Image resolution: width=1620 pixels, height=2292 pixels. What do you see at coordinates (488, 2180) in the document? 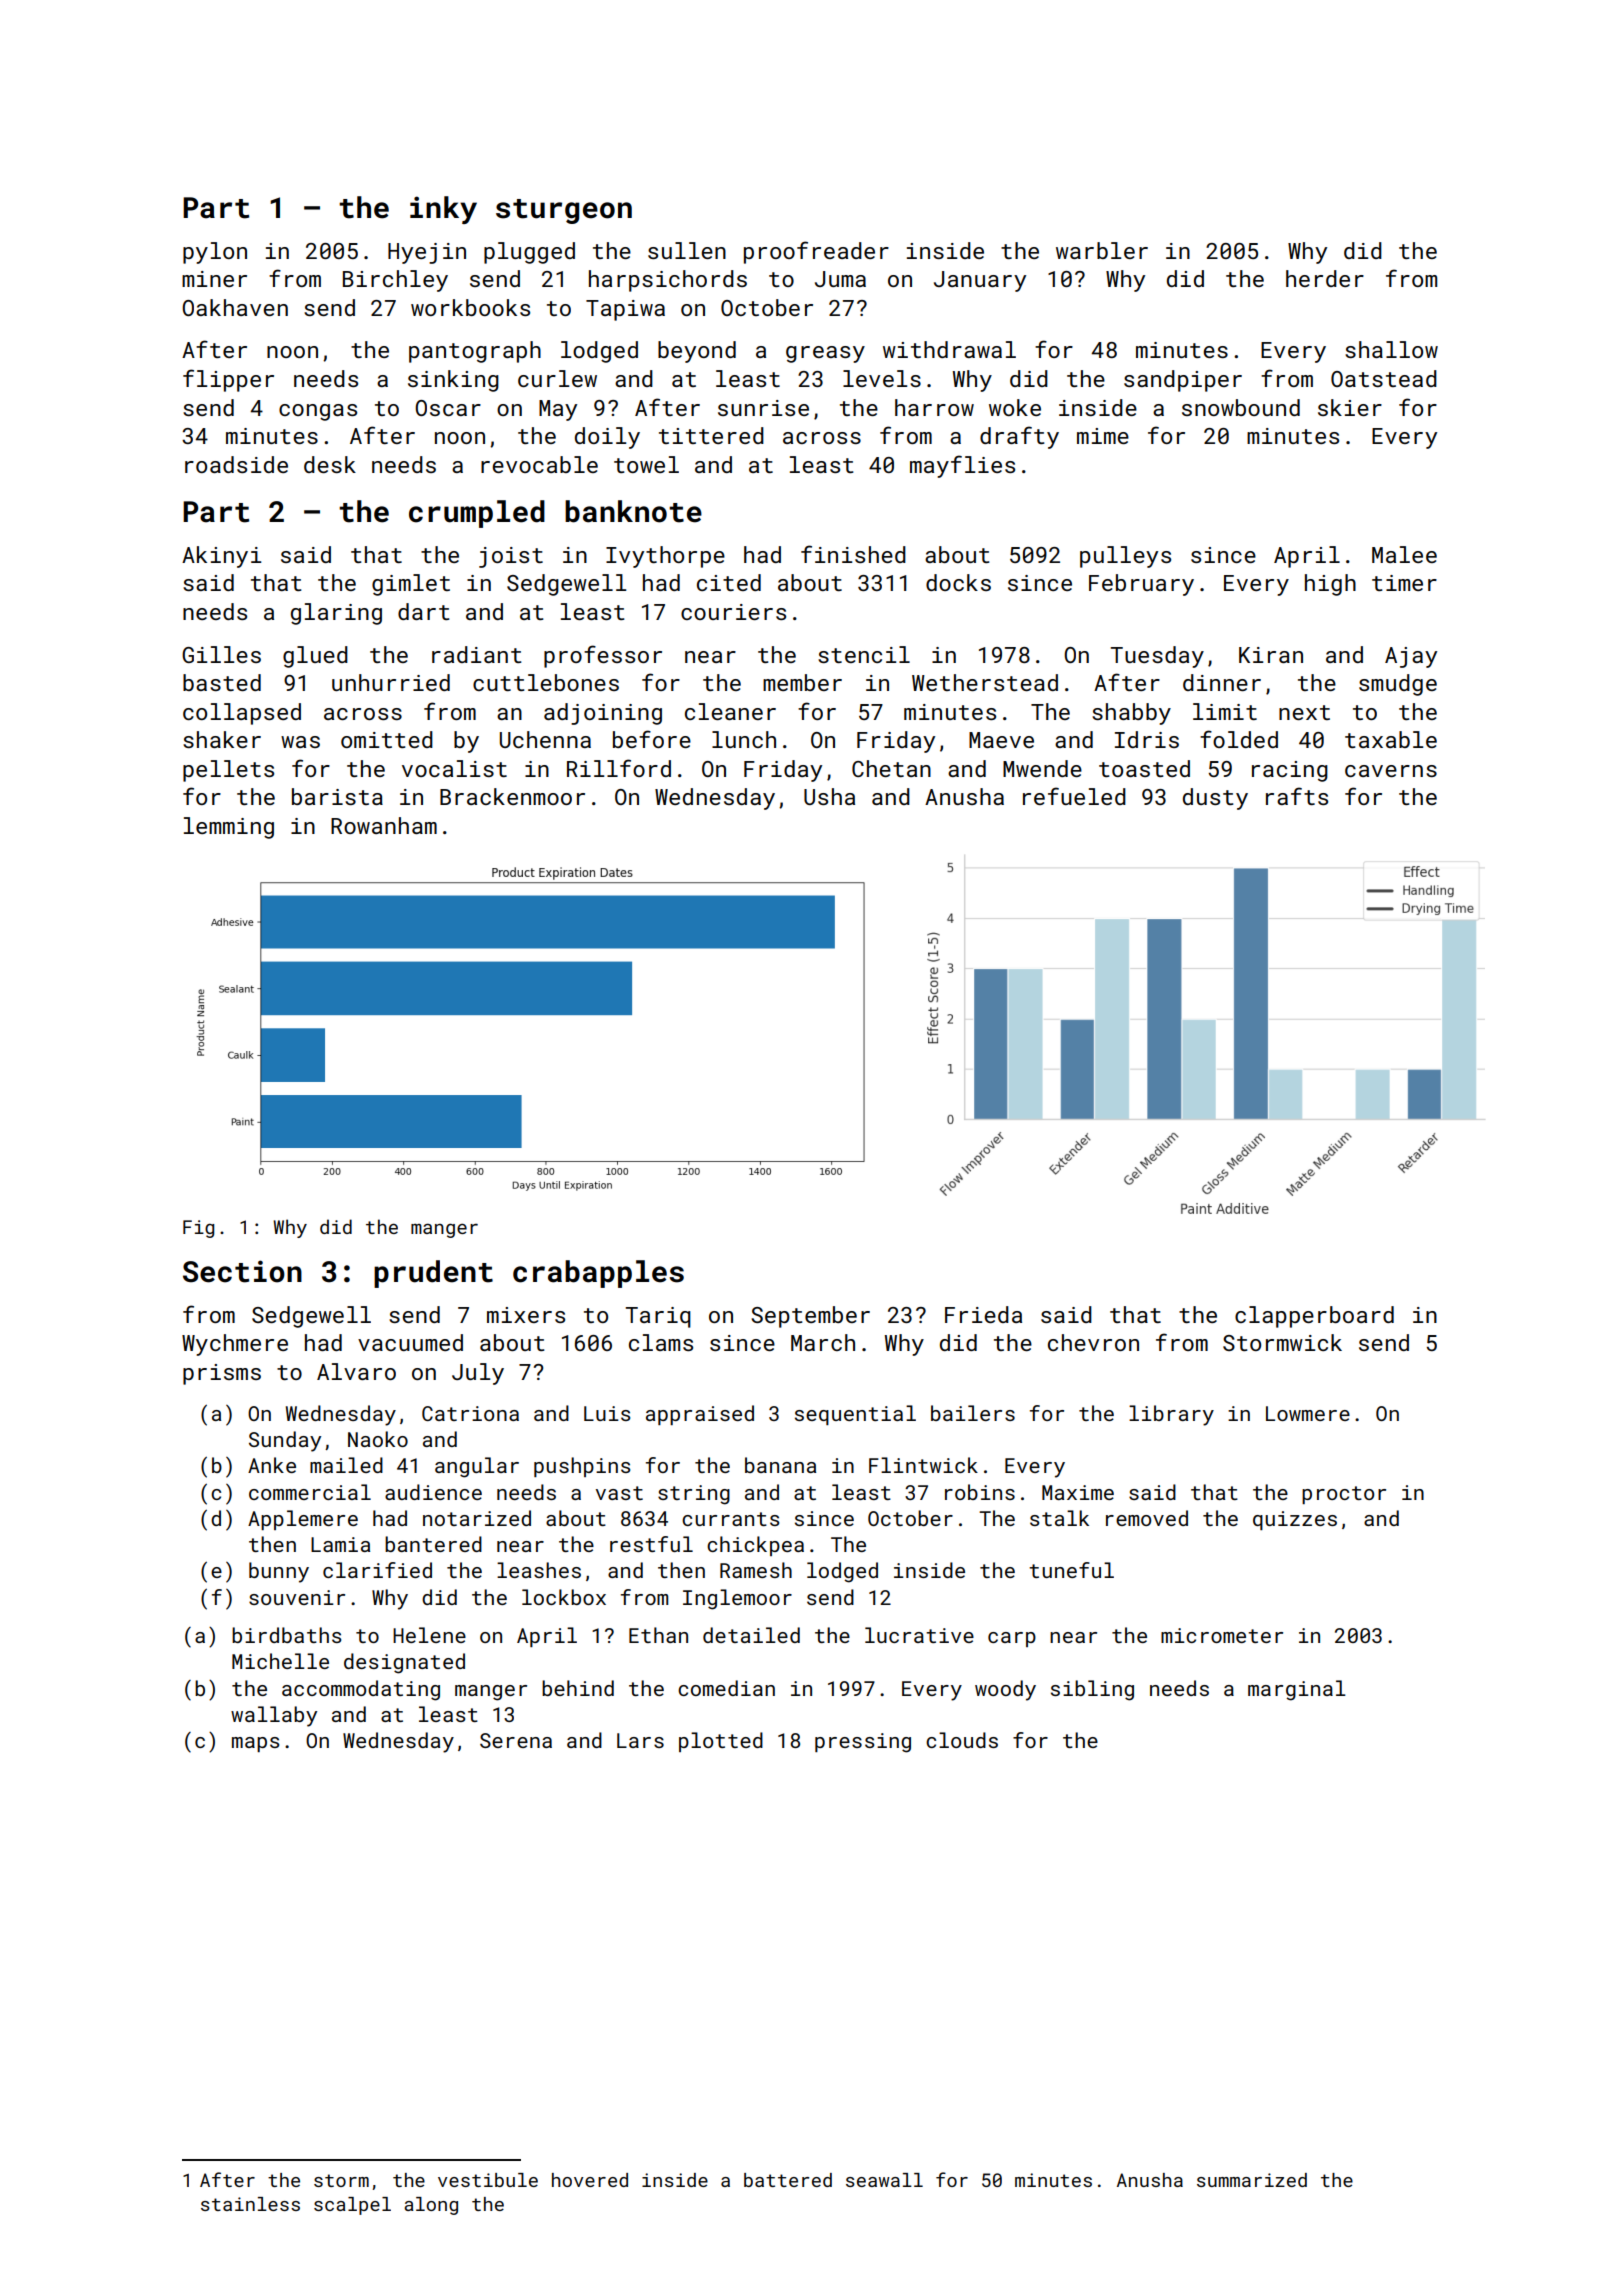
I see `vestibule` at bounding box center [488, 2180].
